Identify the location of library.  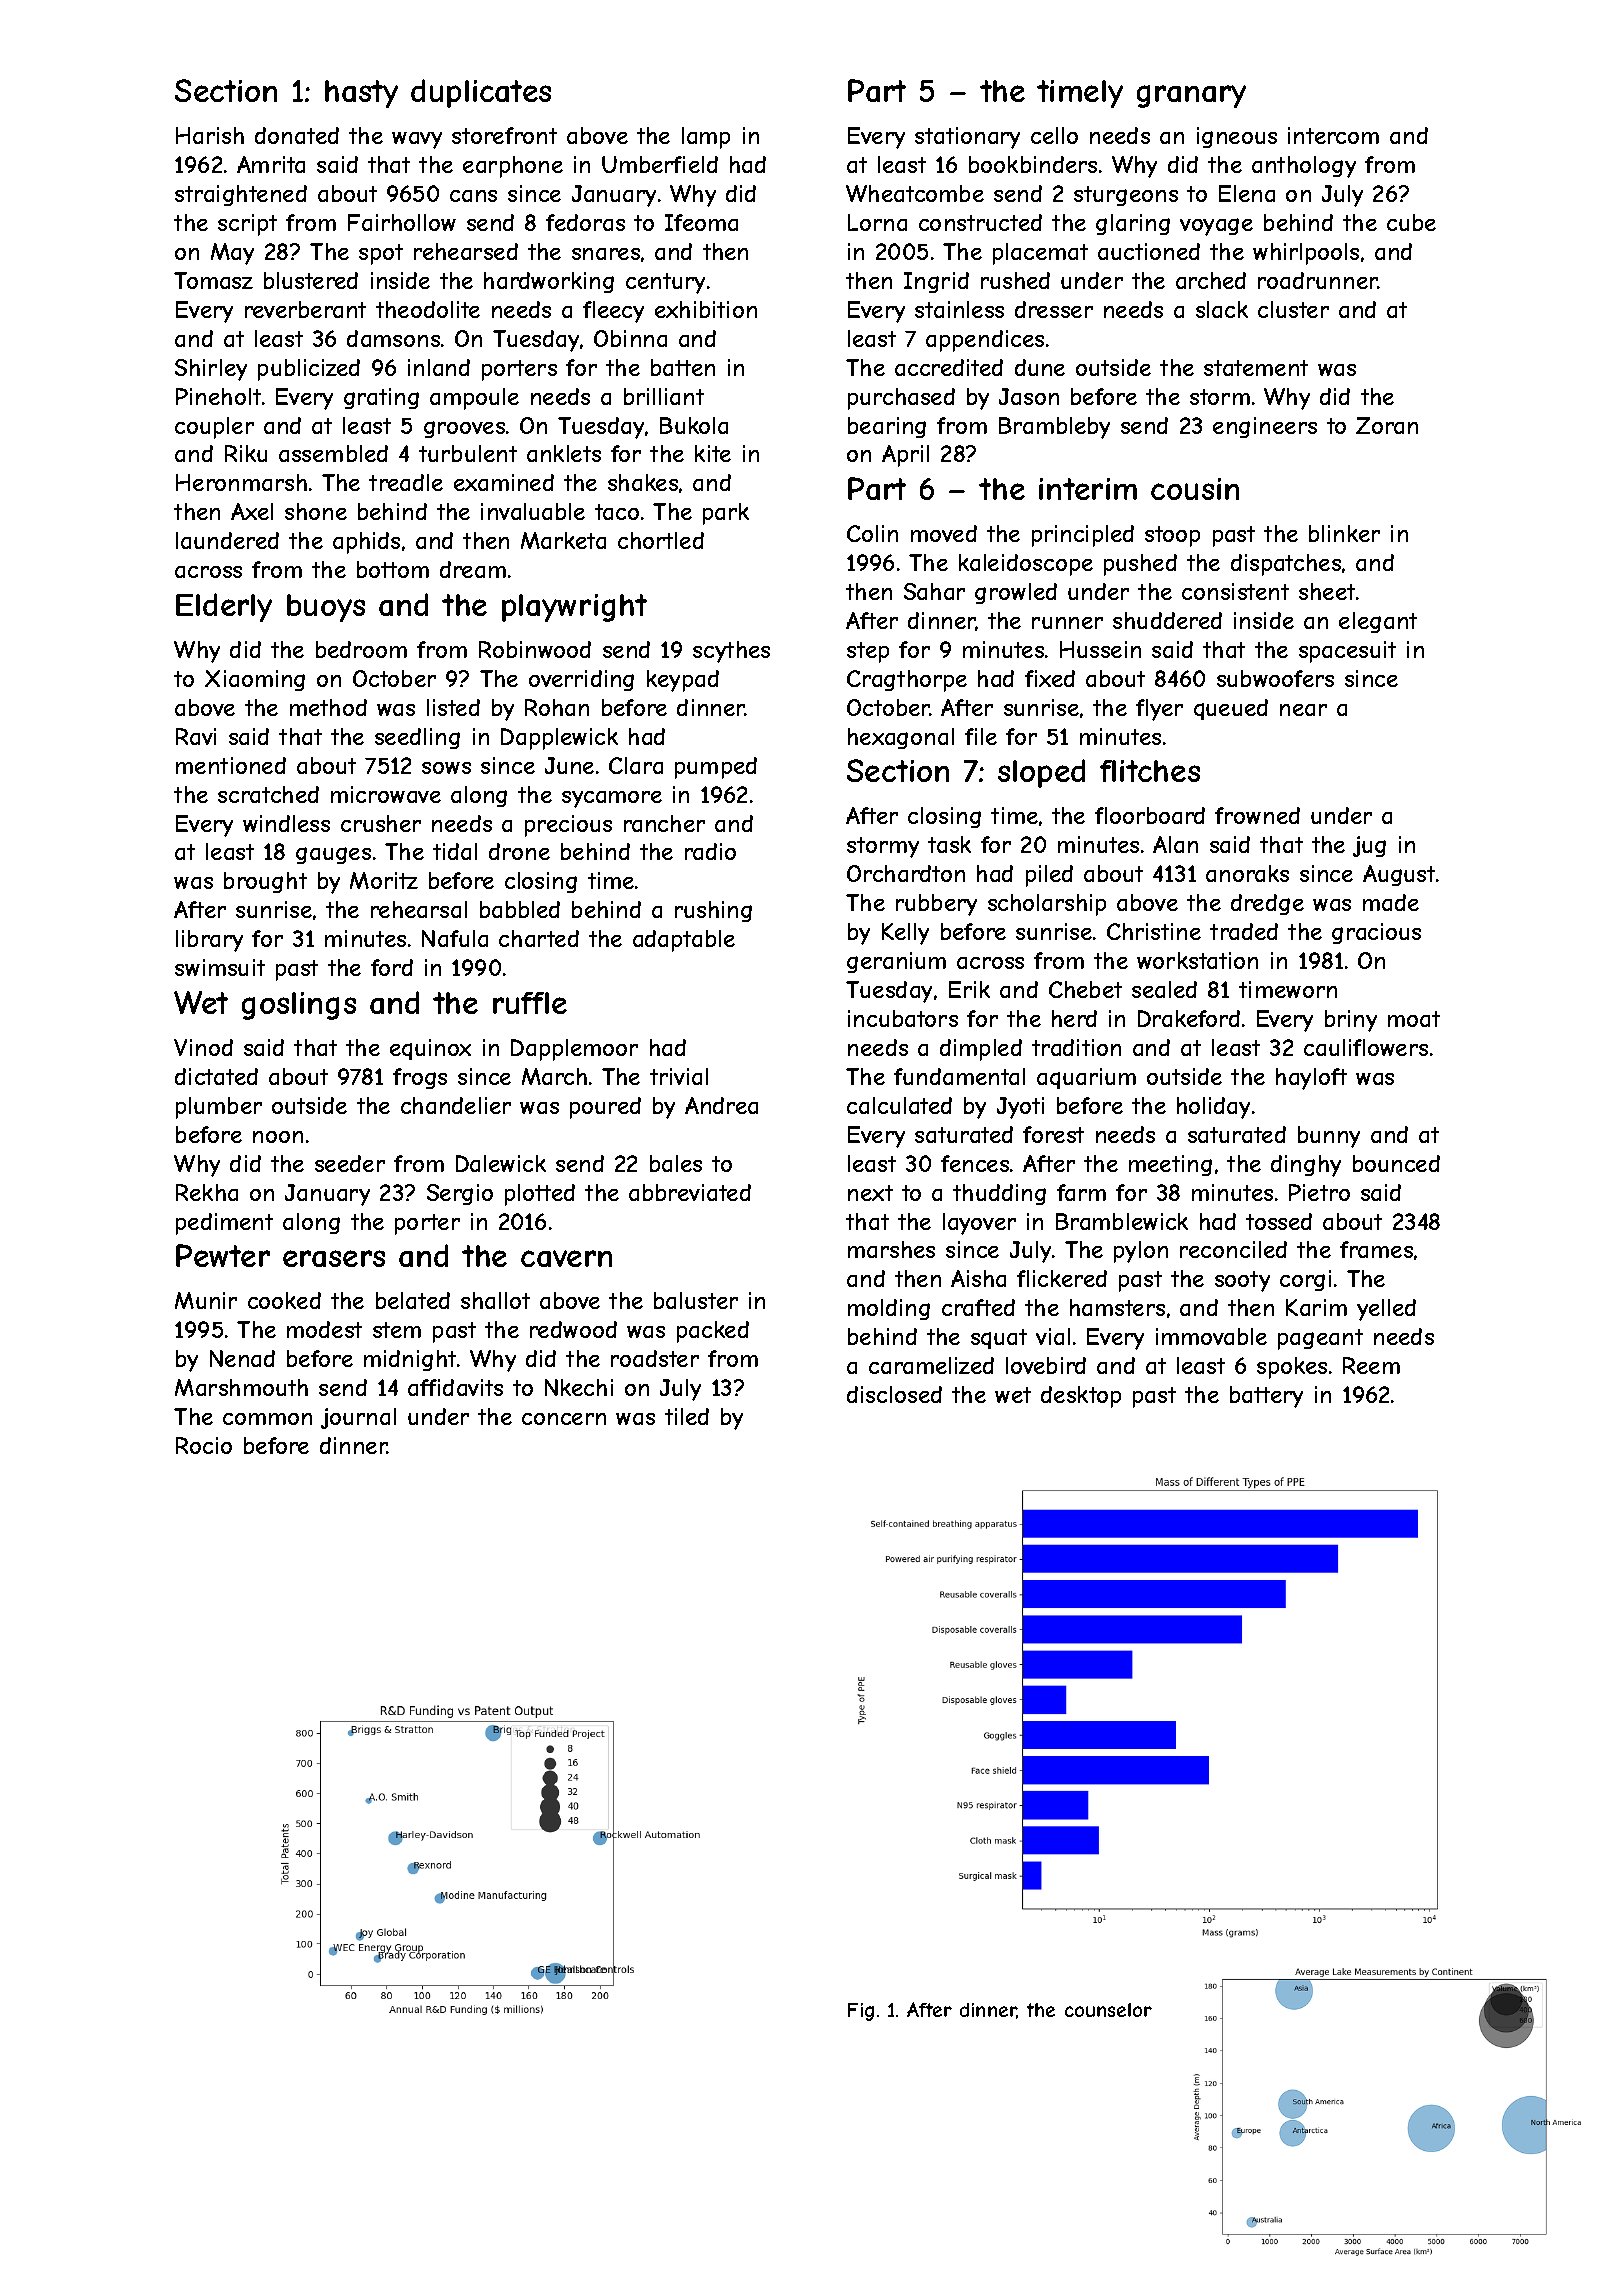
(209, 941).
